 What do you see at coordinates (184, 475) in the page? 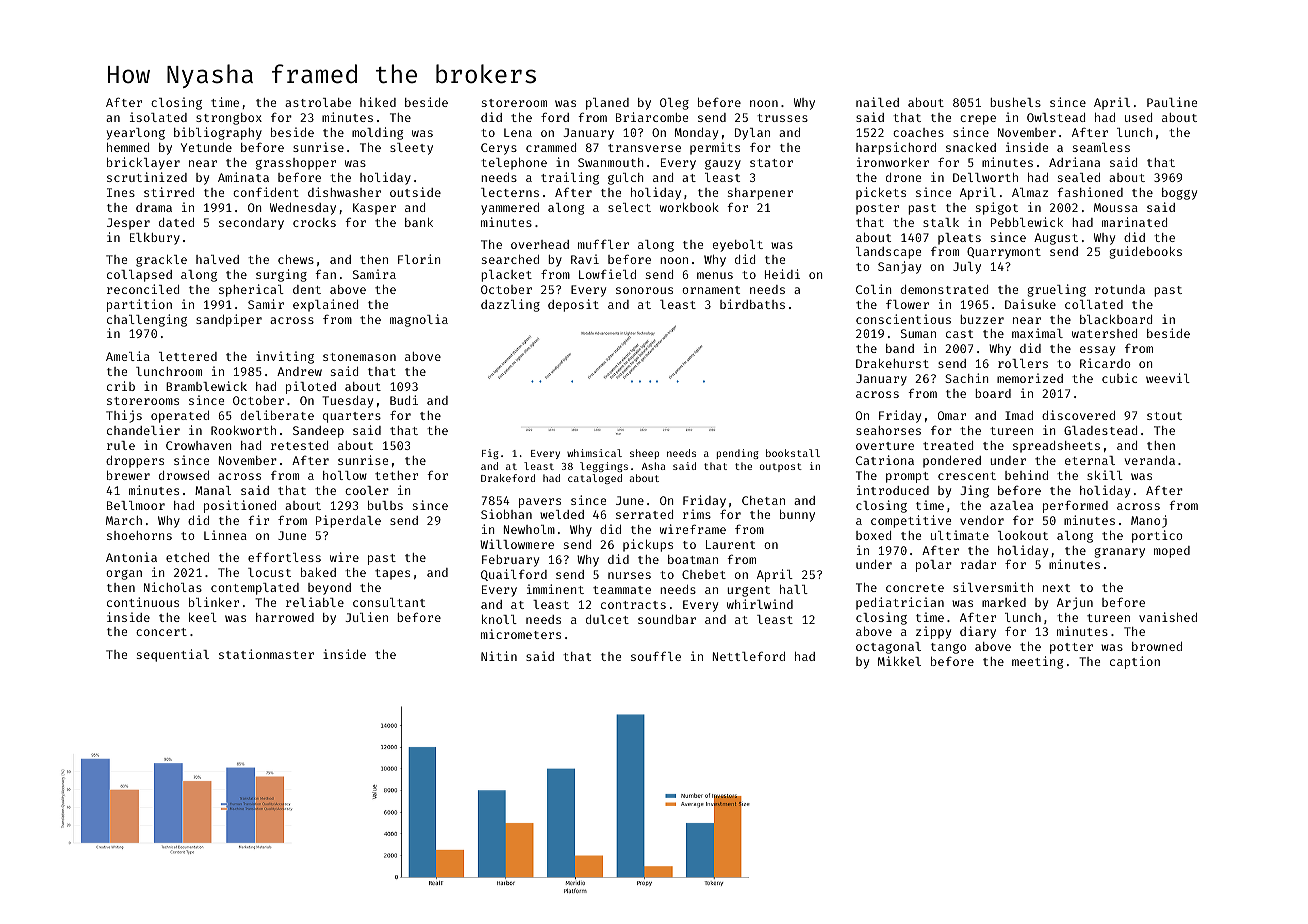
I see `drowsed` at bounding box center [184, 475].
